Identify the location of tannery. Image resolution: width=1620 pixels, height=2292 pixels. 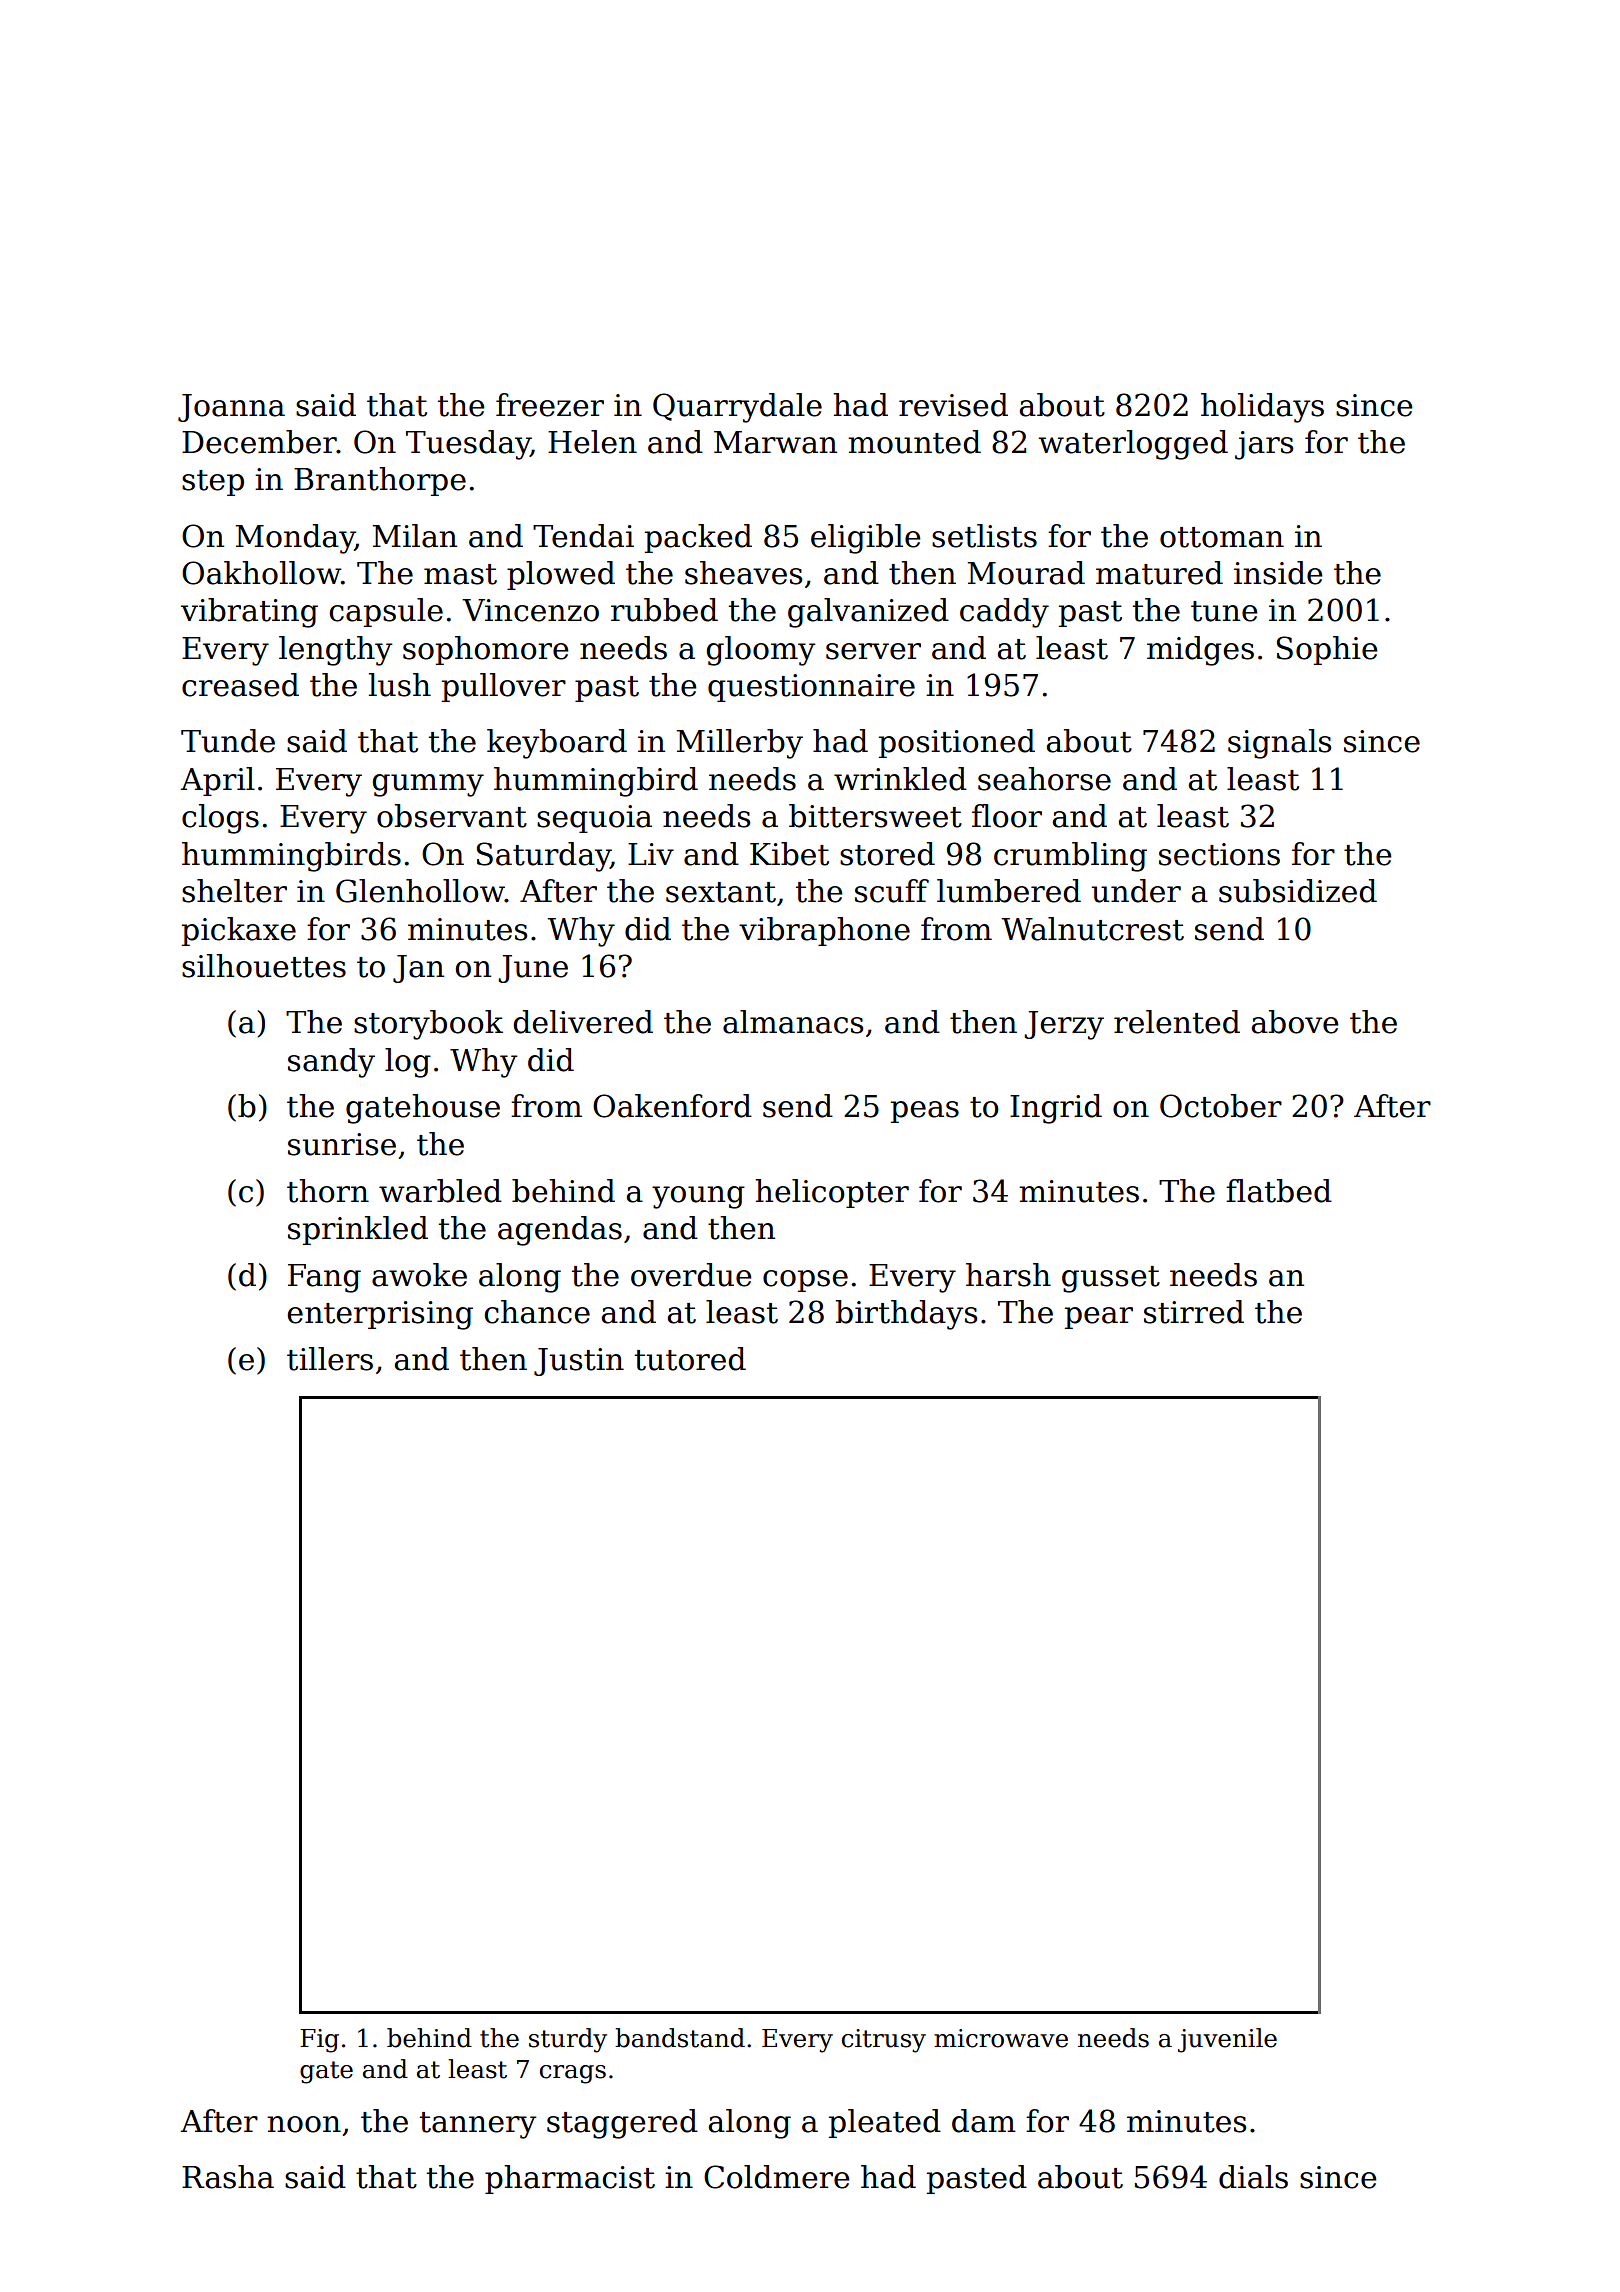
(478, 2125).
